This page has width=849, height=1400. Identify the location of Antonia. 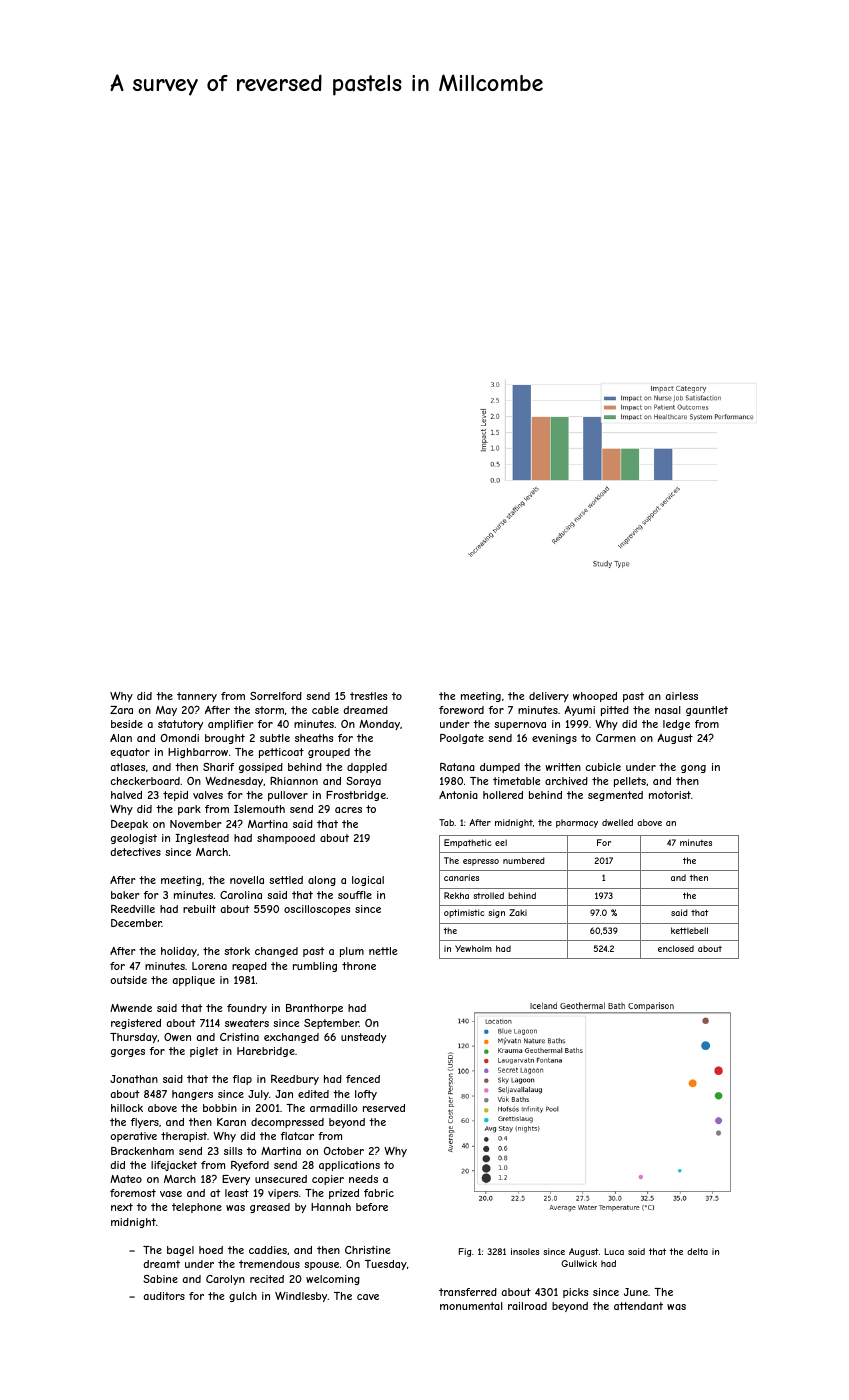
(458, 795).
